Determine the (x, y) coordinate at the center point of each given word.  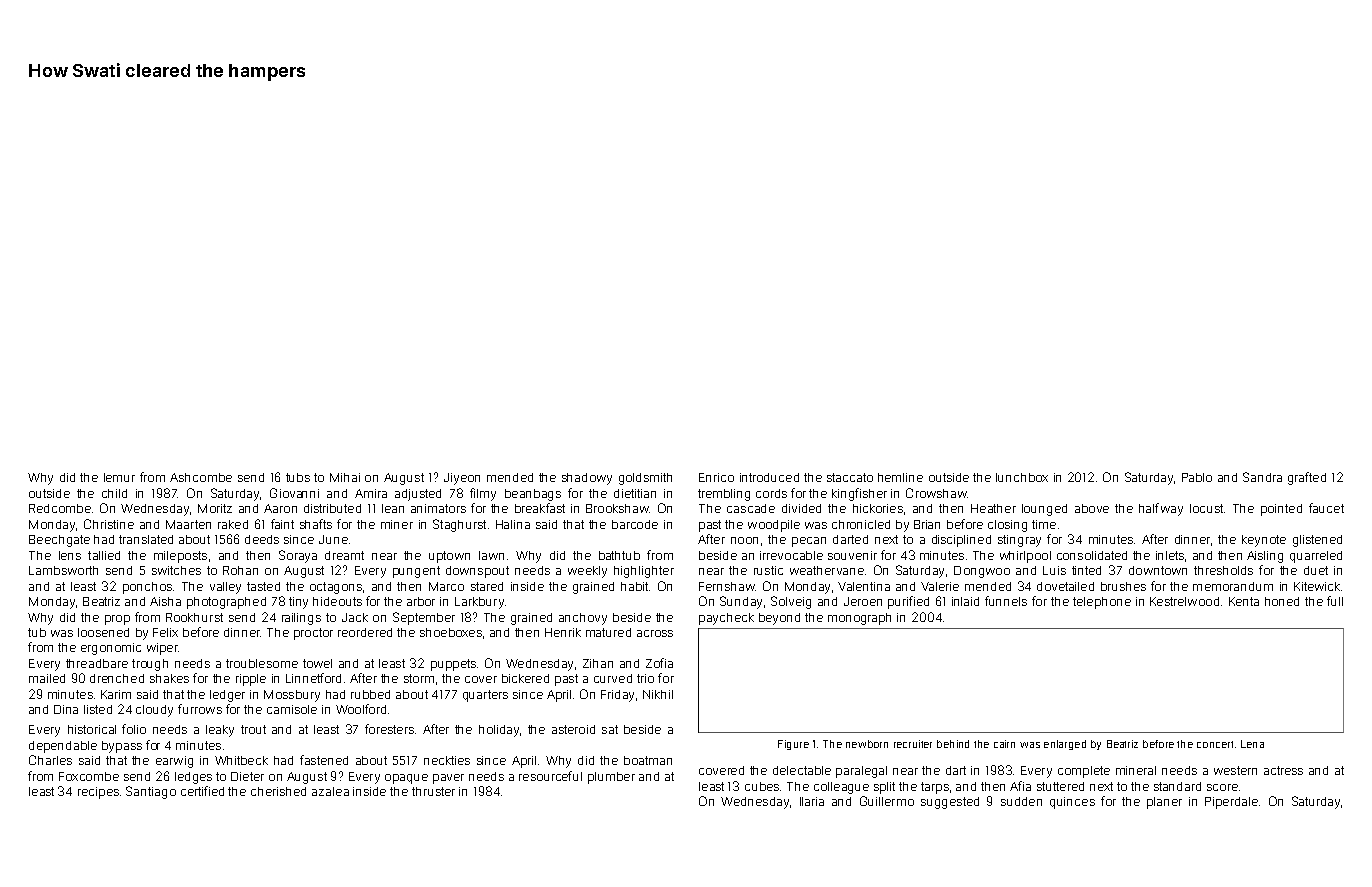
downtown (1158, 570)
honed (1282, 601)
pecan (809, 542)
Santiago (151, 792)
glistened (1317, 541)
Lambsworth (63, 570)
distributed (332, 508)
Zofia (659, 663)
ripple (251, 680)
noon (744, 540)
